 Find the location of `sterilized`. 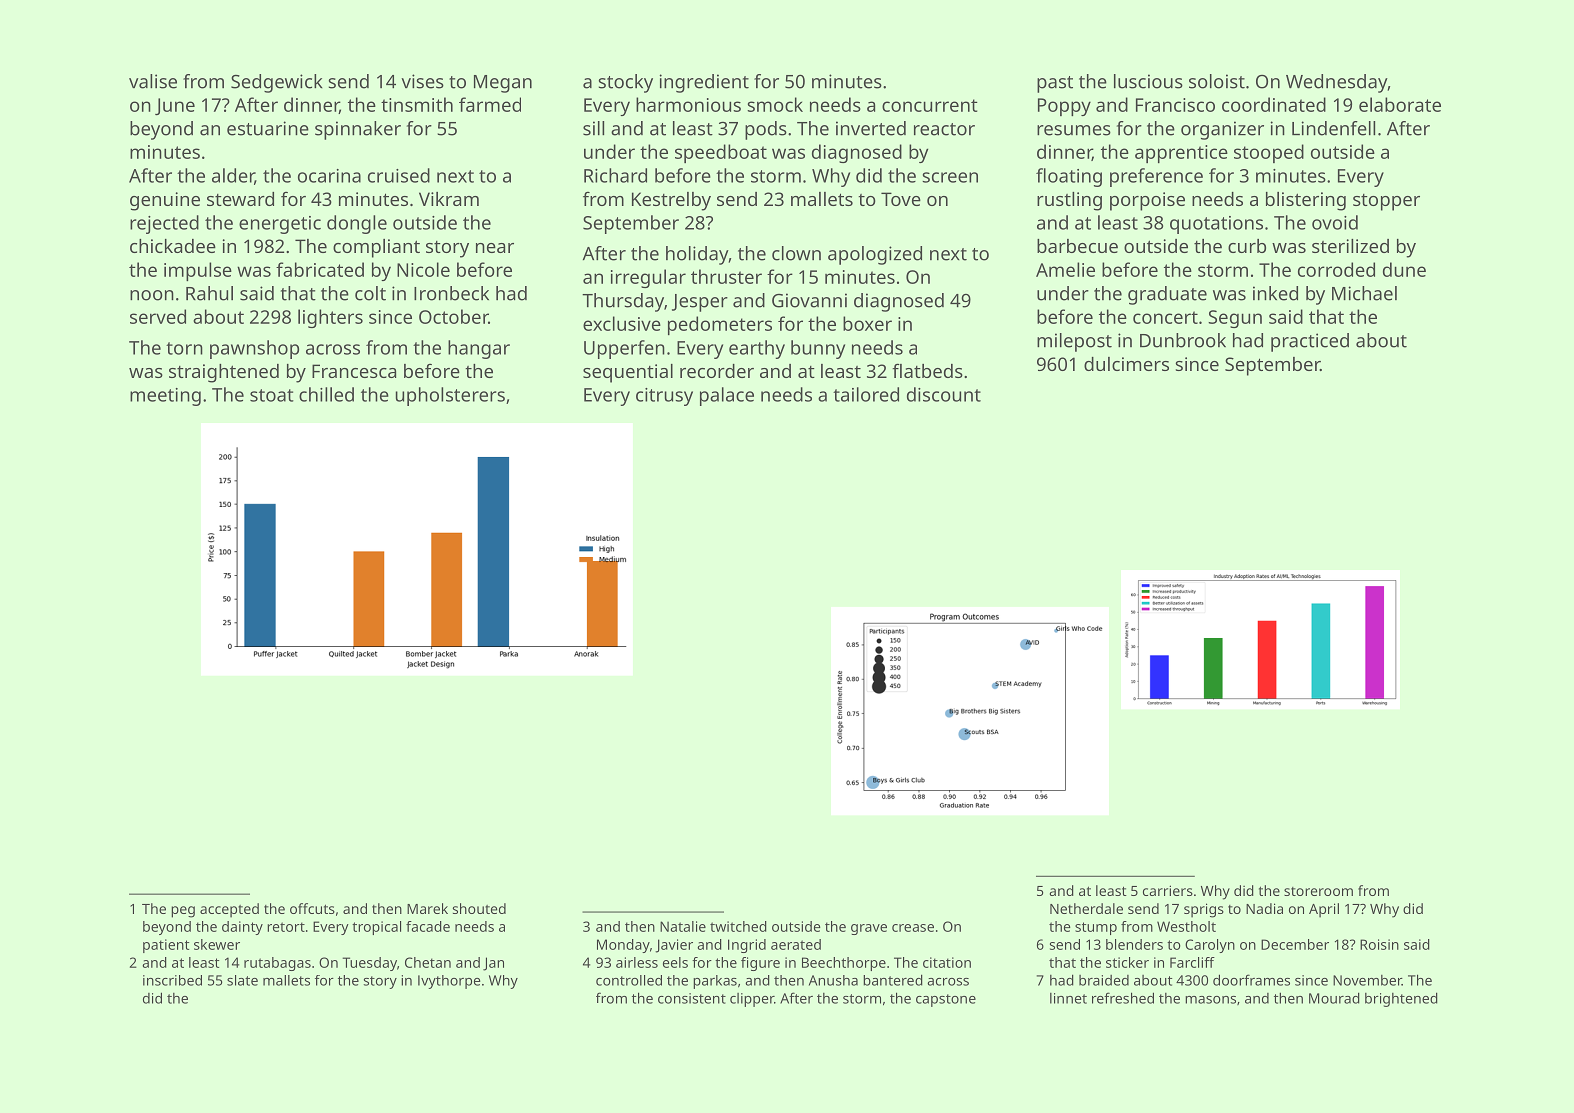

sterilized is located at coordinates (1350, 246).
